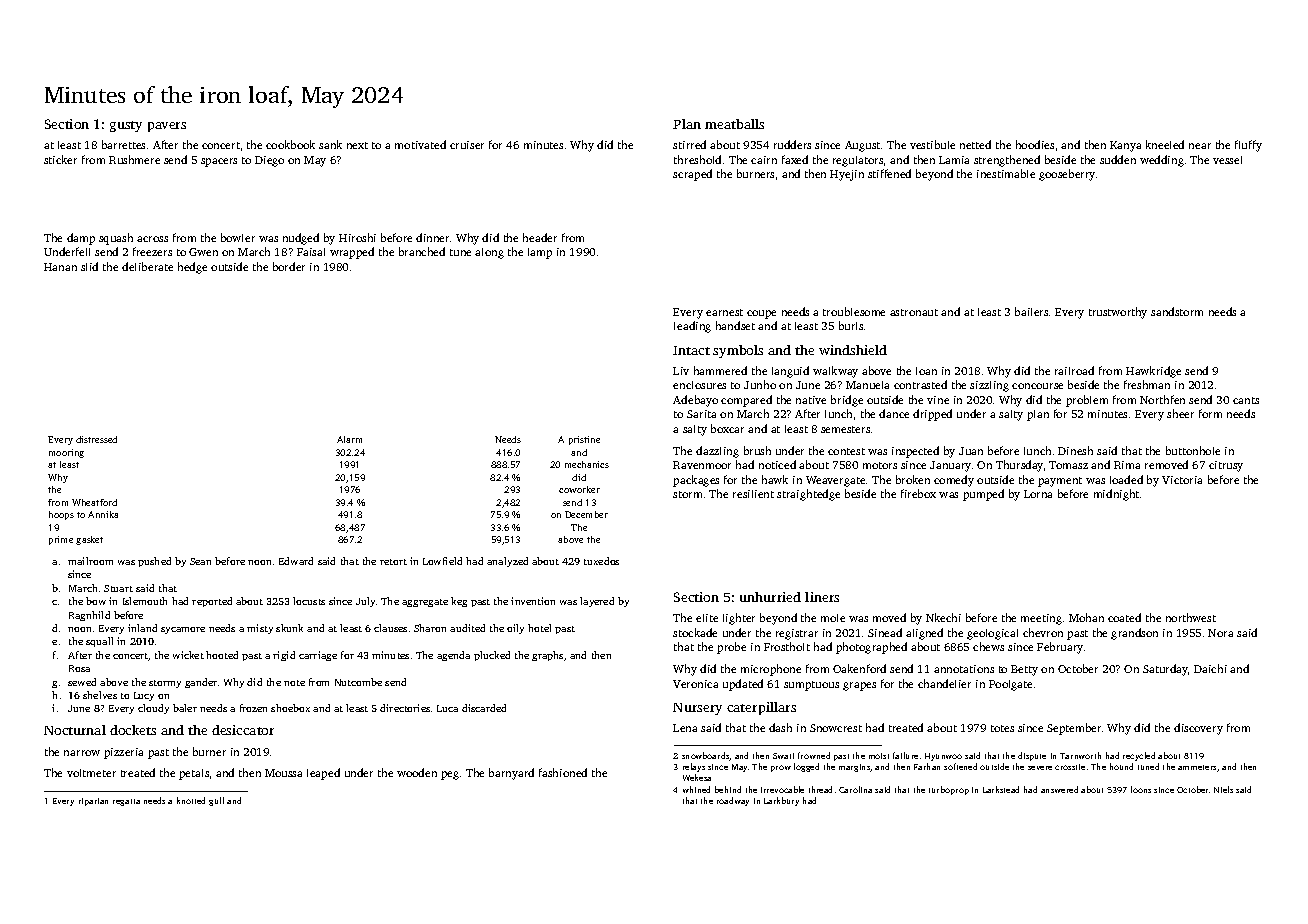 This screenshot has width=1308, height=924. I want to click on Stuart, so click(118, 588).
